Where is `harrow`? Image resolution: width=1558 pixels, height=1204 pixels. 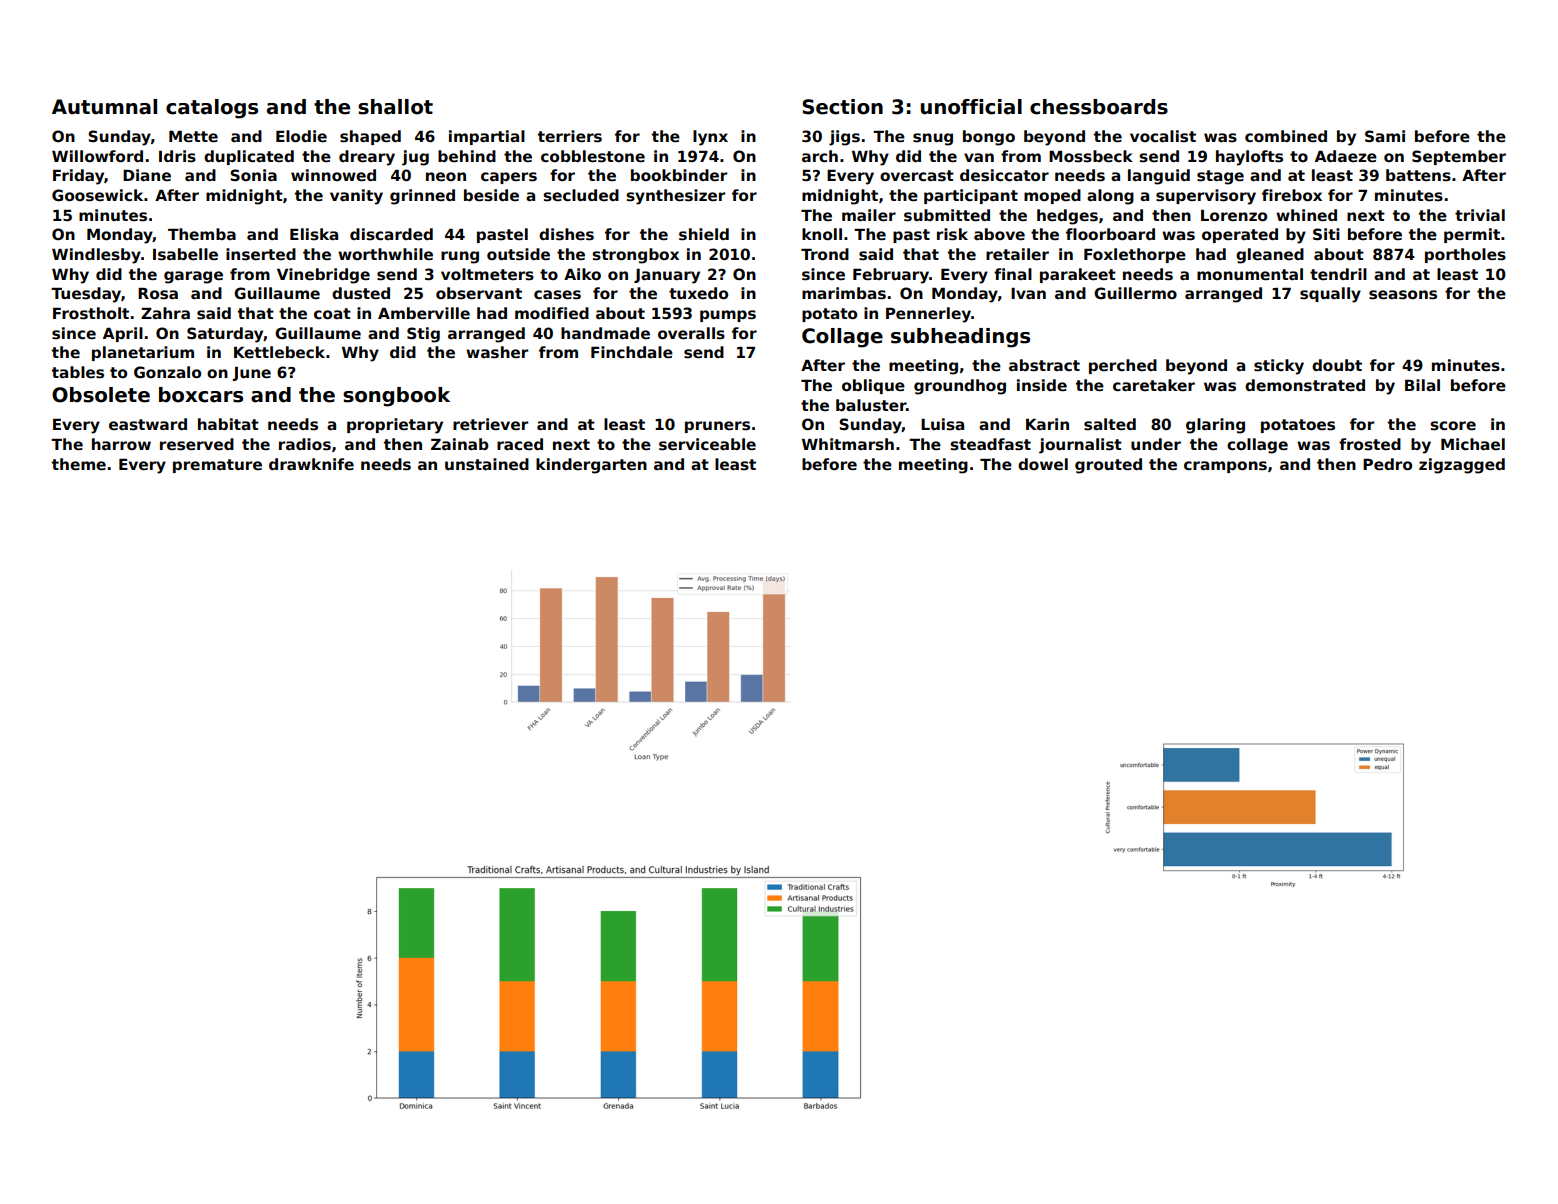
harrow is located at coordinates (121, 444).
